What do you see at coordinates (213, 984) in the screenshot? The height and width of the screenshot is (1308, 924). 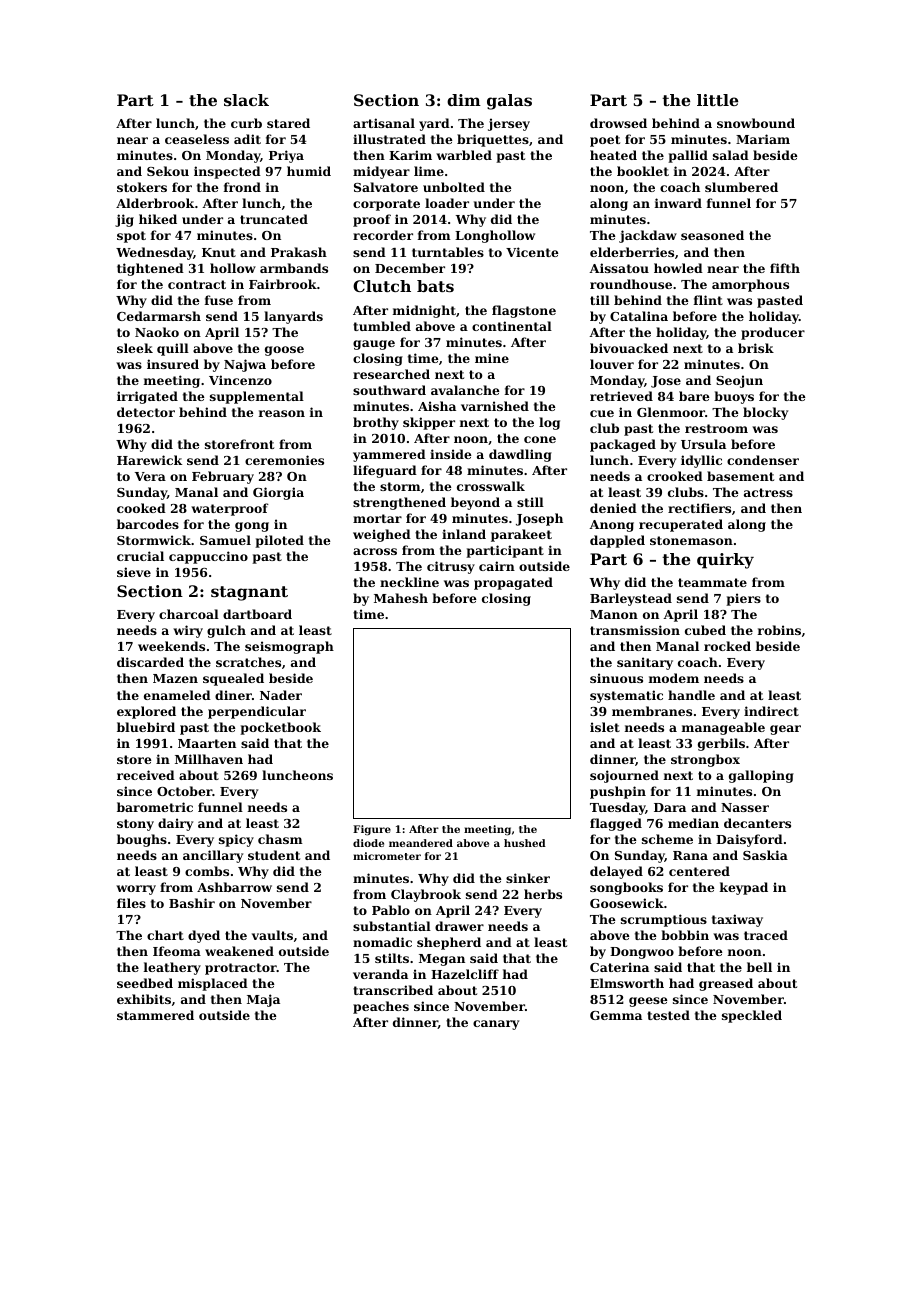 I see `misplaced` at bounding box center [213, 984].
